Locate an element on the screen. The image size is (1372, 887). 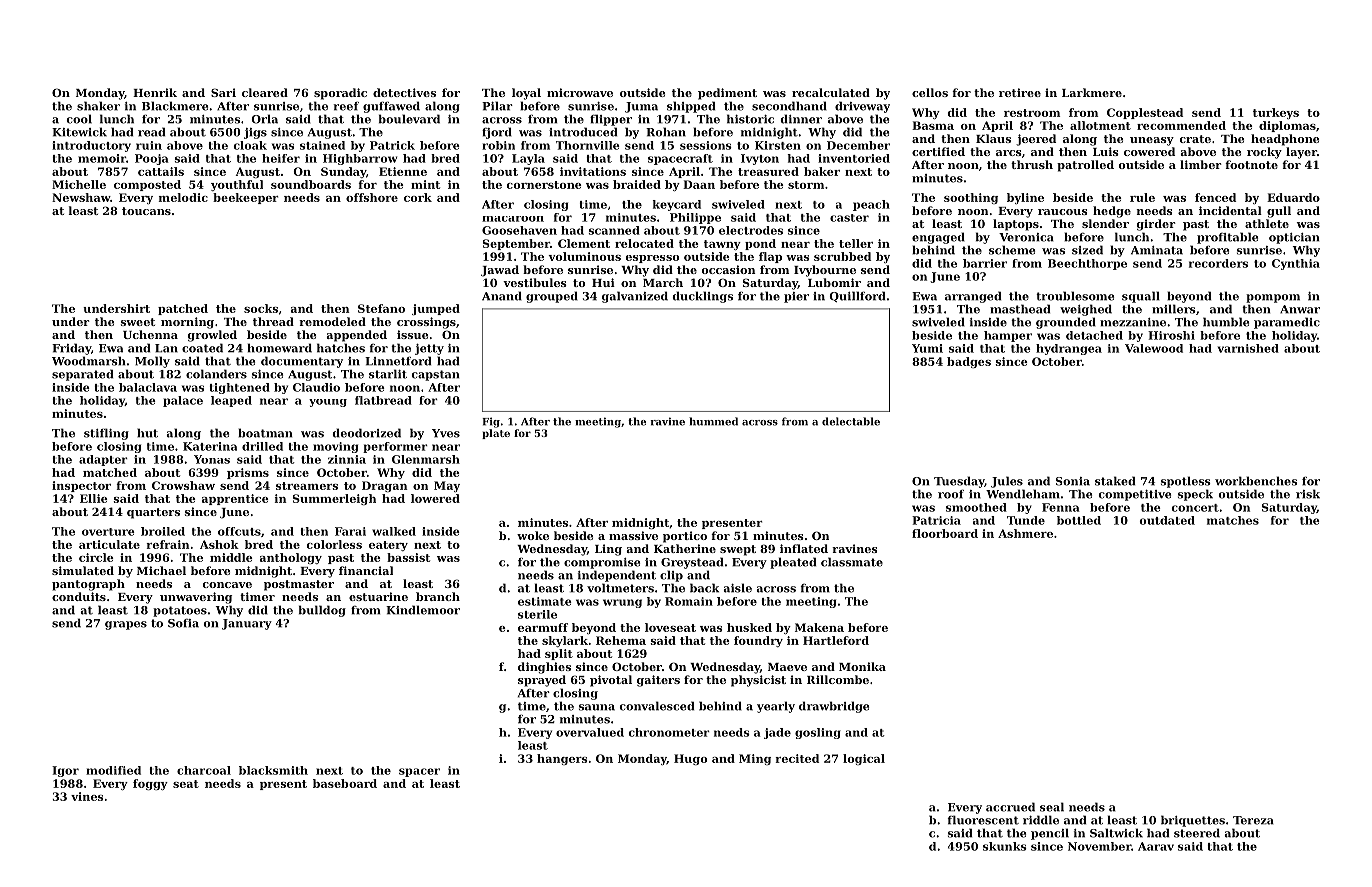
Fenna is located at coordinates (1061, 507).
